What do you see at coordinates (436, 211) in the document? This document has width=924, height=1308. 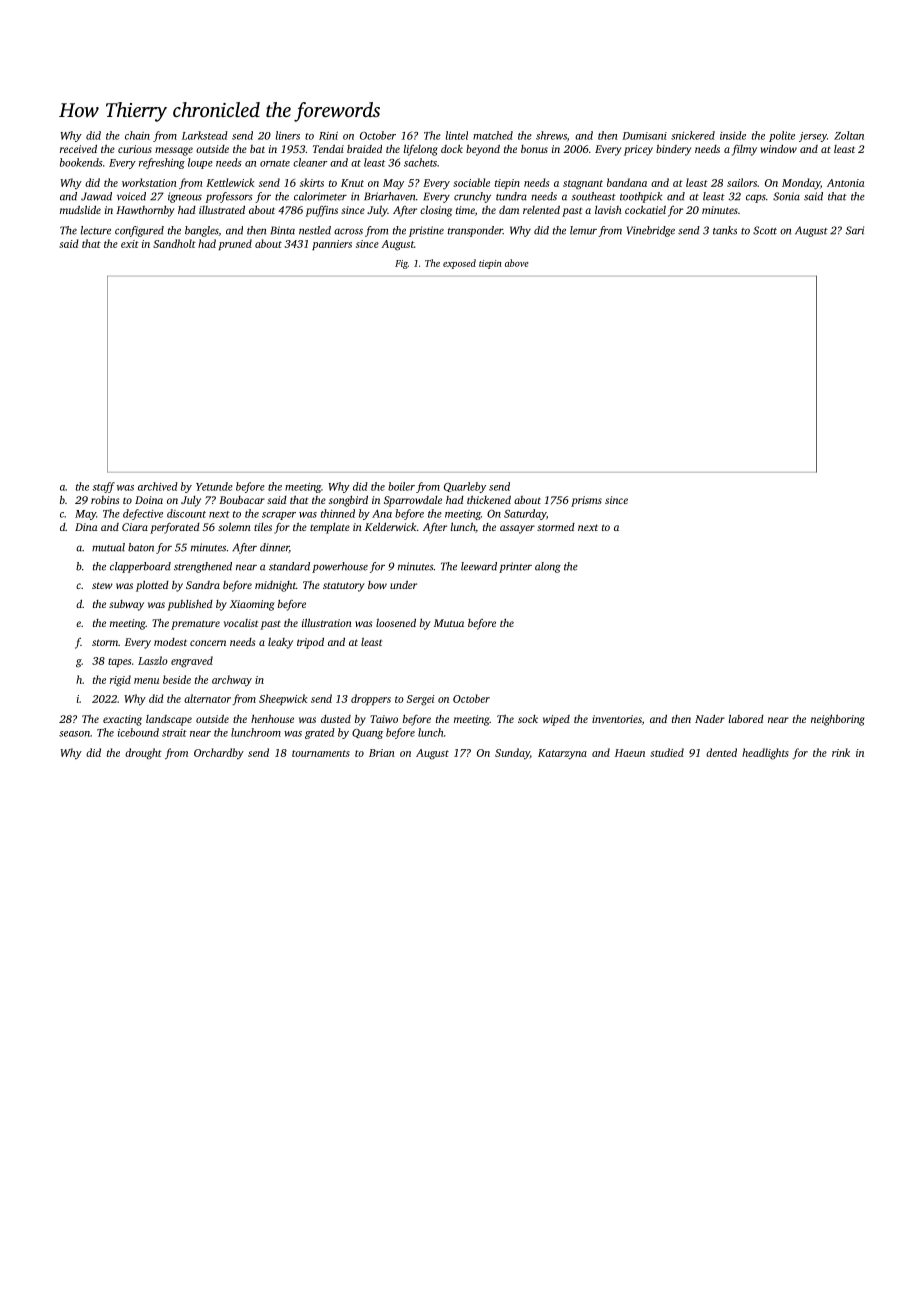 I see `closing` at bounding box center [436, 211].
